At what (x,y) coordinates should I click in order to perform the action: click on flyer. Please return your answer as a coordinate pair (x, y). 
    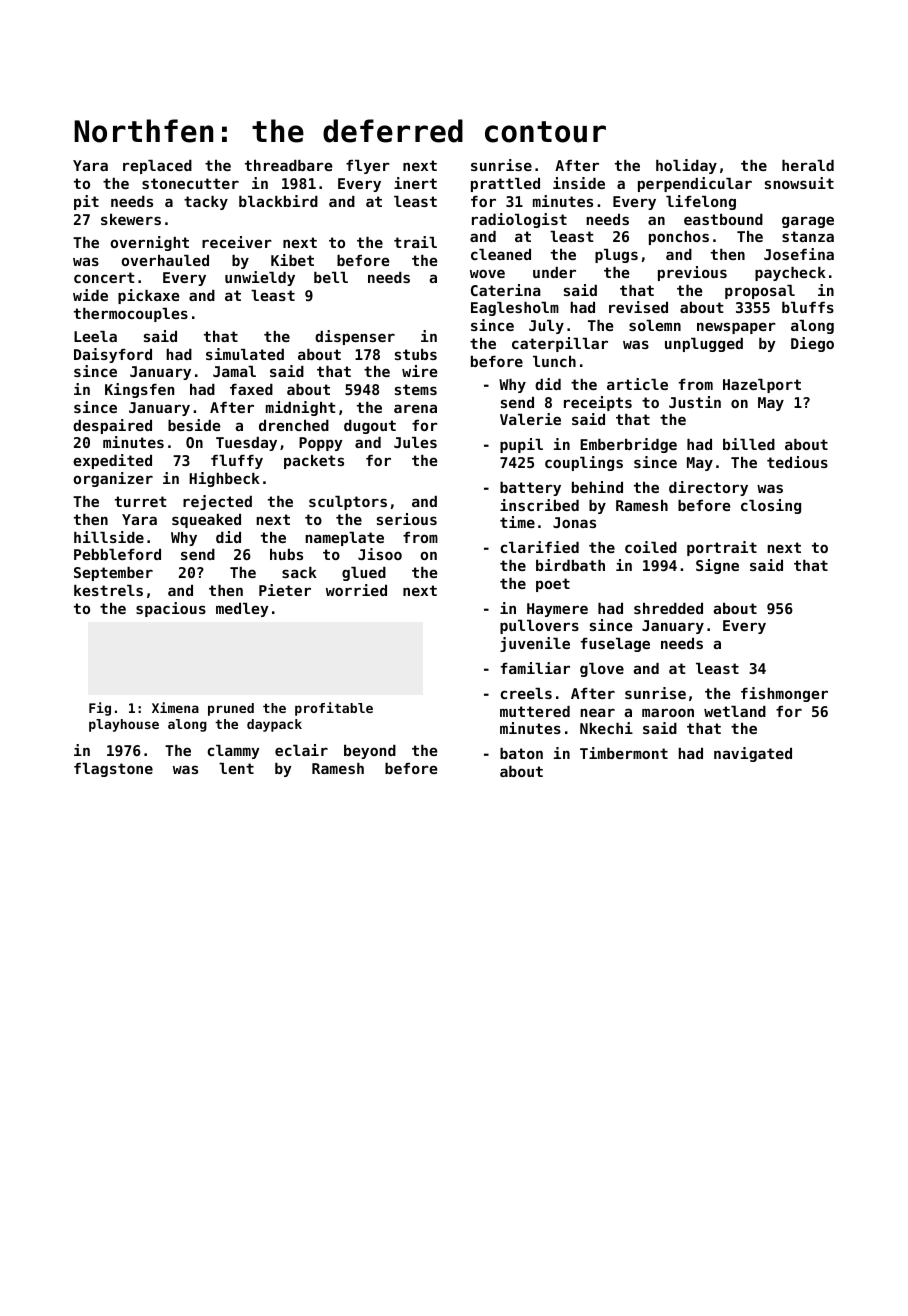
    Looking at the image, I should click on (368, 167).
